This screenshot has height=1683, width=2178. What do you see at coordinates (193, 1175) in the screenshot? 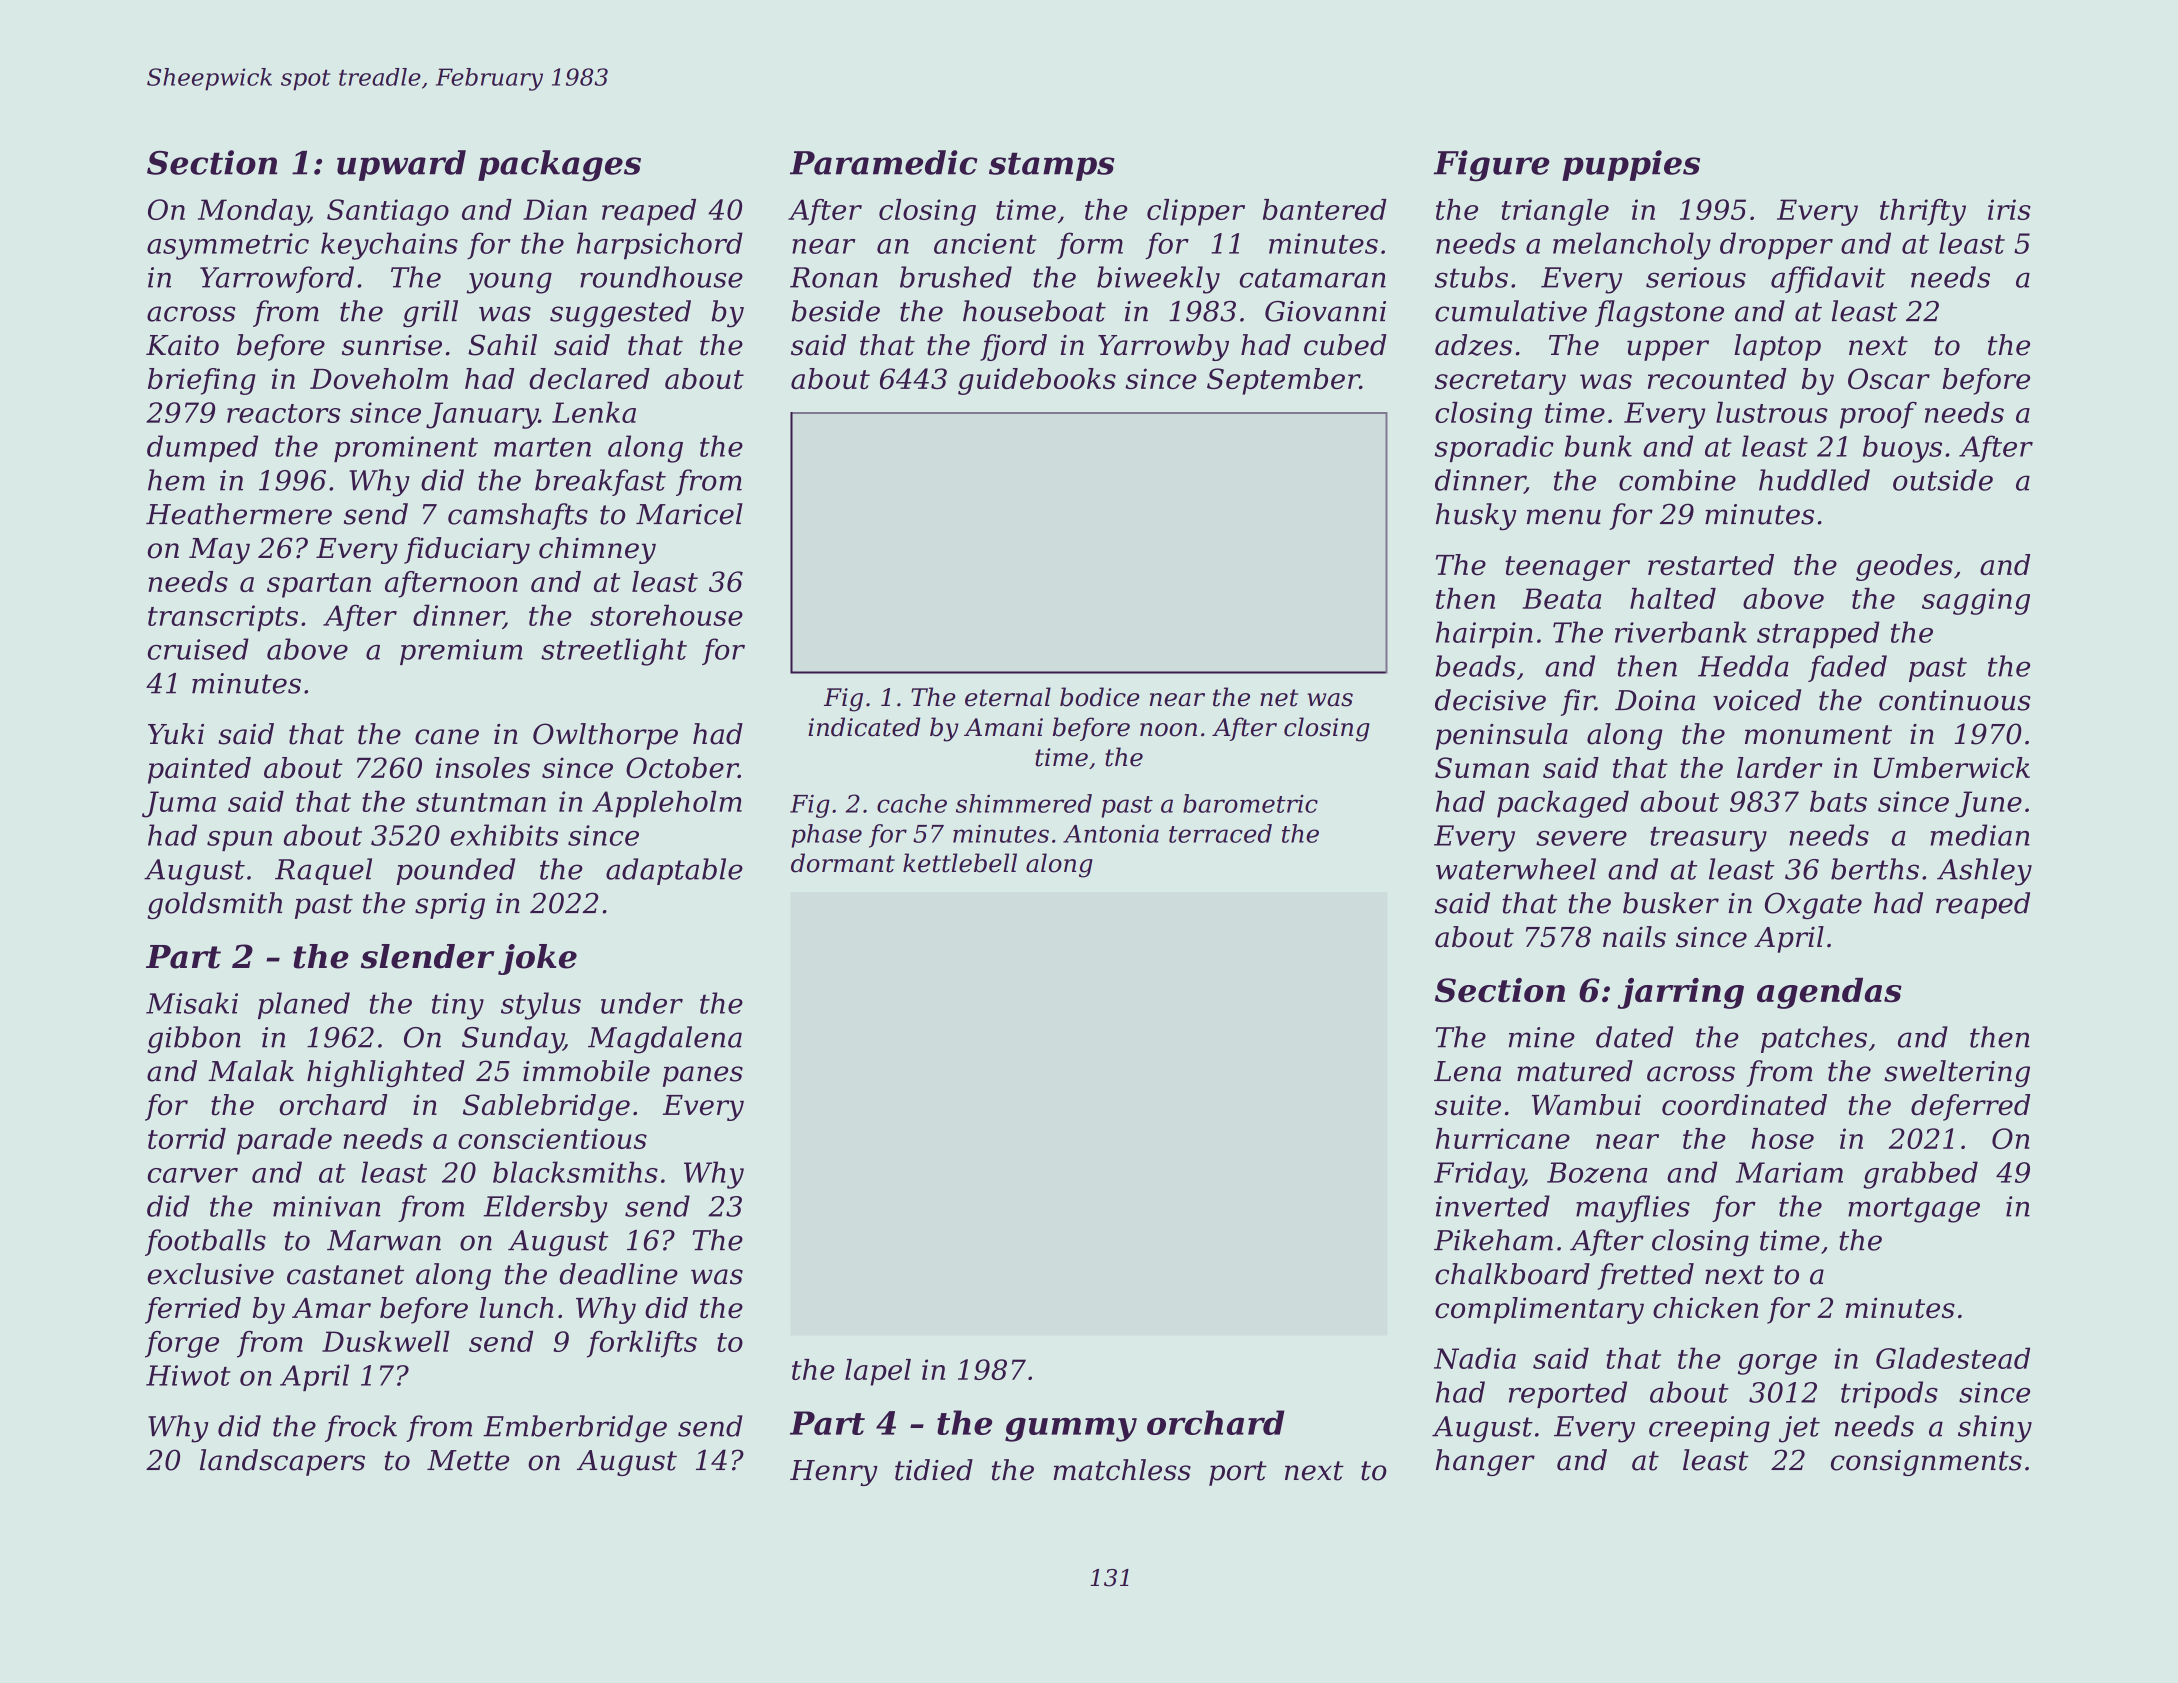
I see `carver` at bounding box center [193, 1175].
